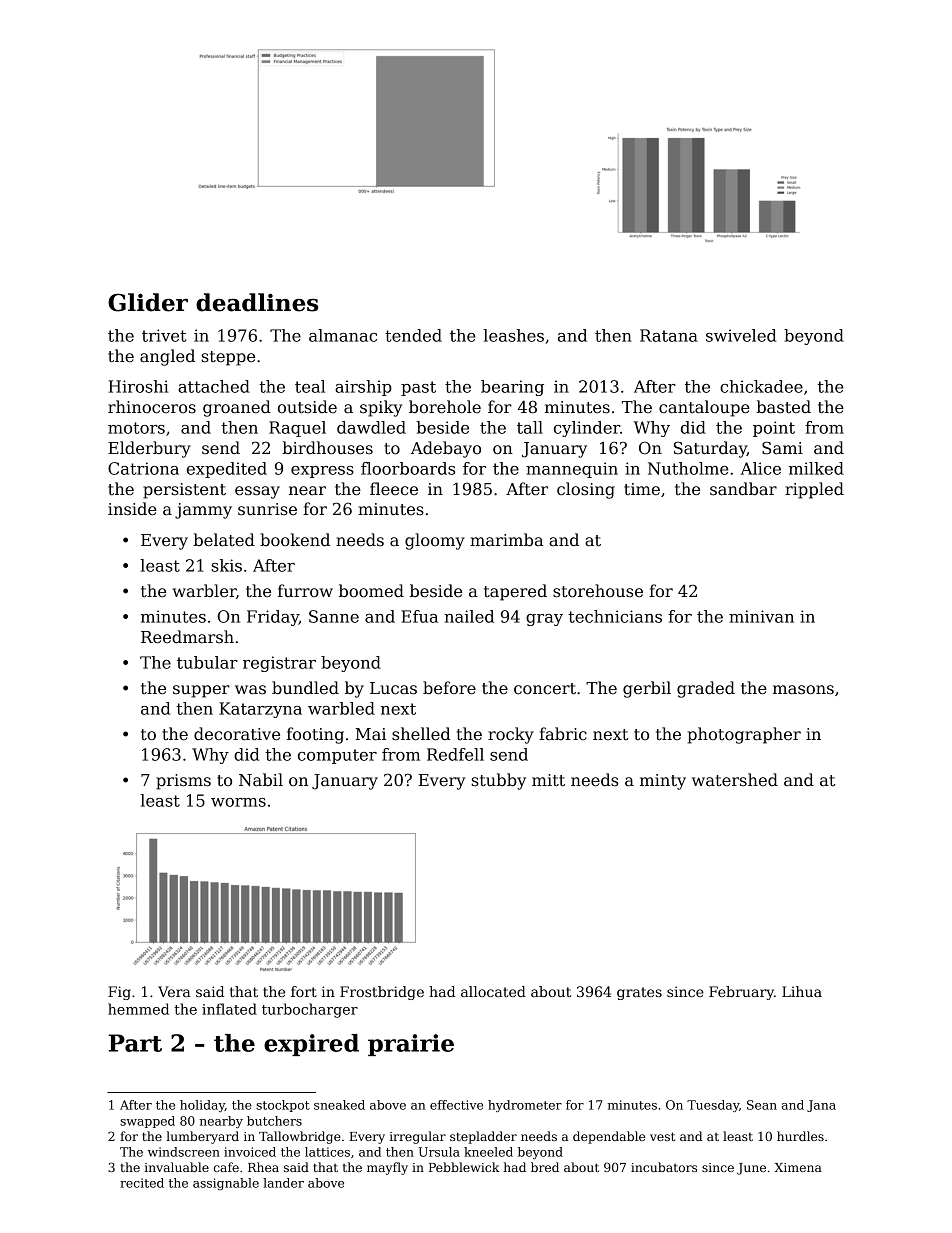 This image has height=1233, width=952. Describe the element at coordinates (744, 735) in the image. I see `photographer` at that location.
